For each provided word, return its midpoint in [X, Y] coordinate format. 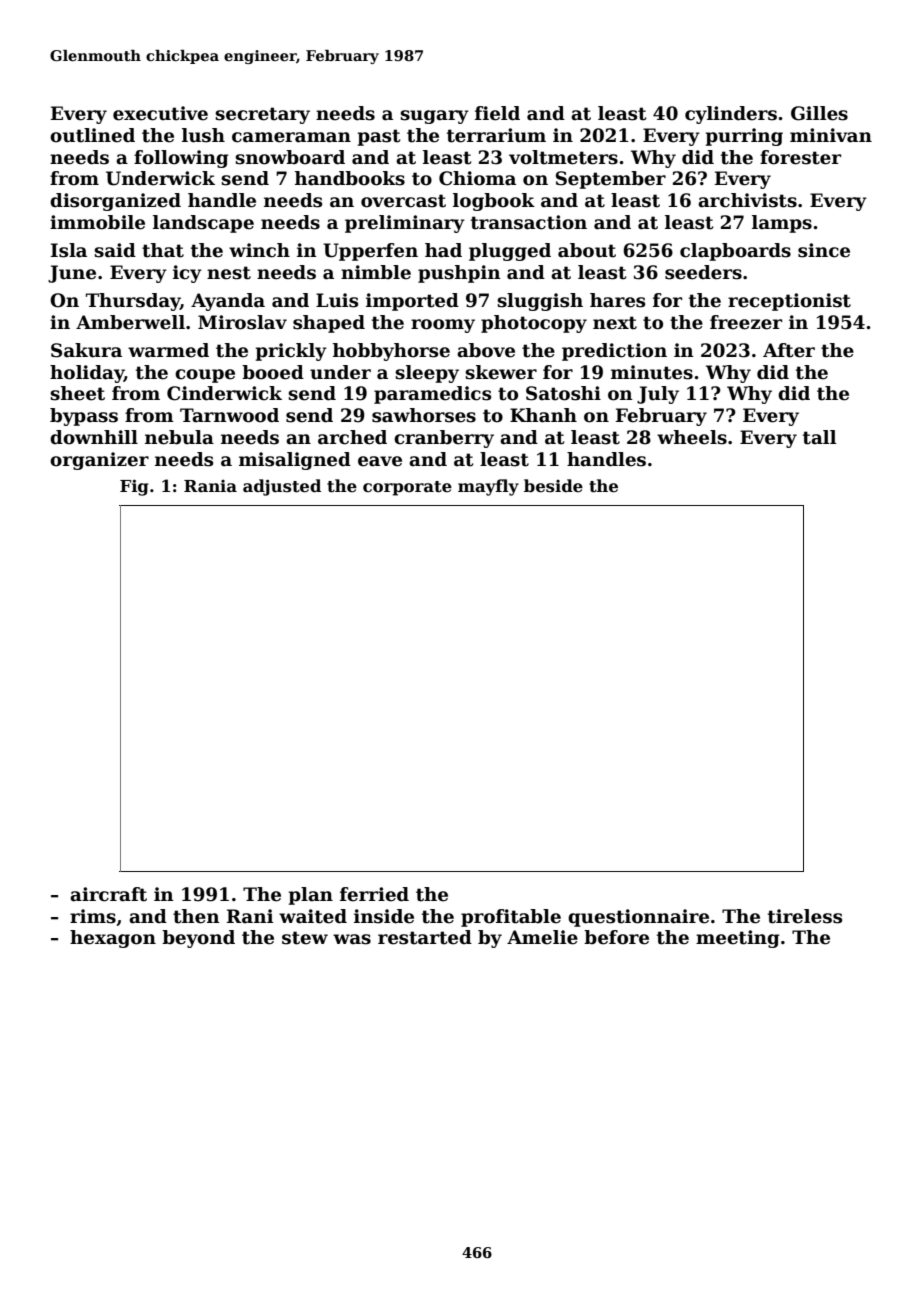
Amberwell [130, 322]
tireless [805, 916]
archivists [747, 200]
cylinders [731, 115]
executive [160, 113]
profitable [511, 918]
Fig [134, 487]
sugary [434, 117]
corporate [407, 488]
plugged [510, 252]
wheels [692, 437]
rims [93, 916]
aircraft [108, 894]
